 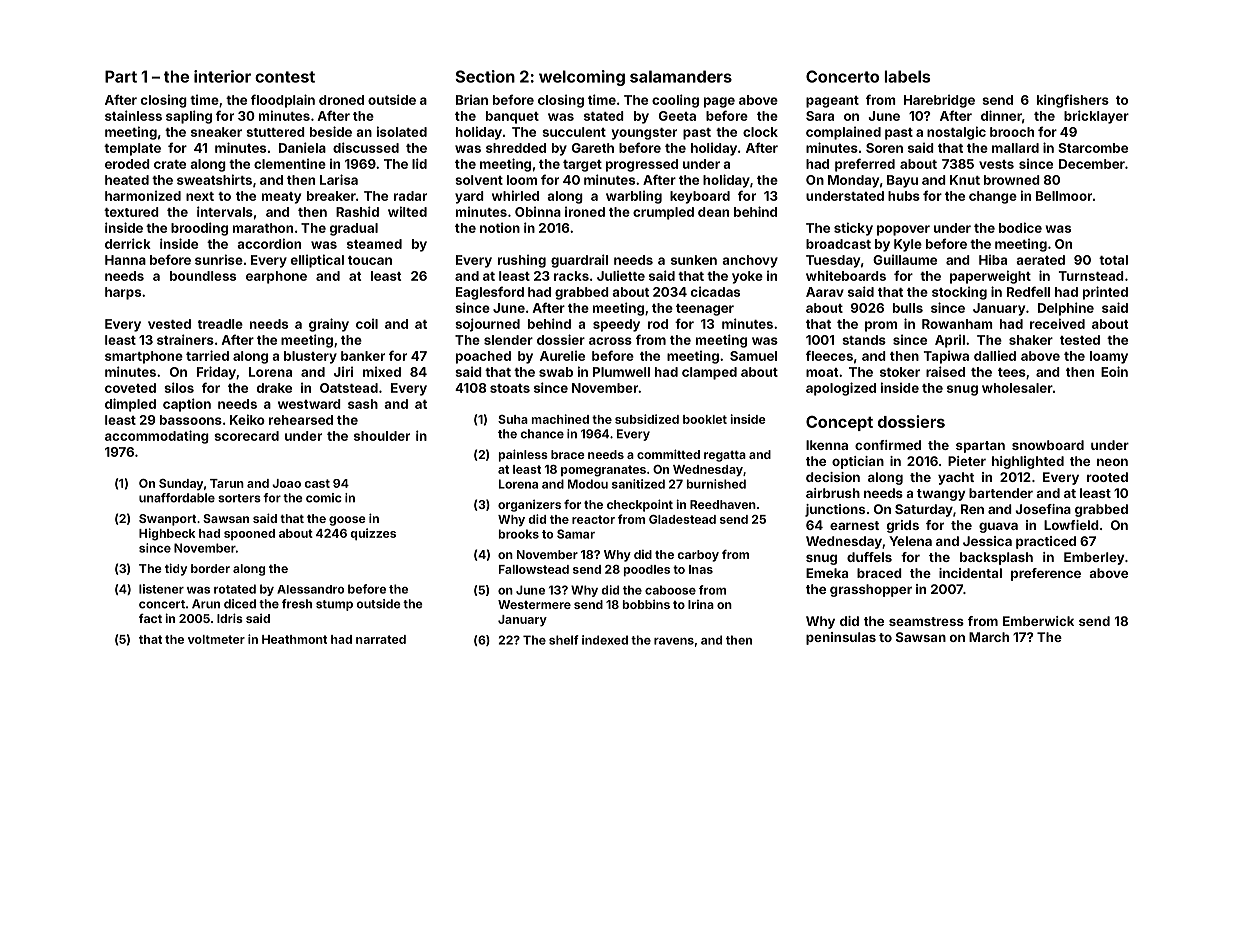 I want to click on stocking, so click(x=959, y=293).
